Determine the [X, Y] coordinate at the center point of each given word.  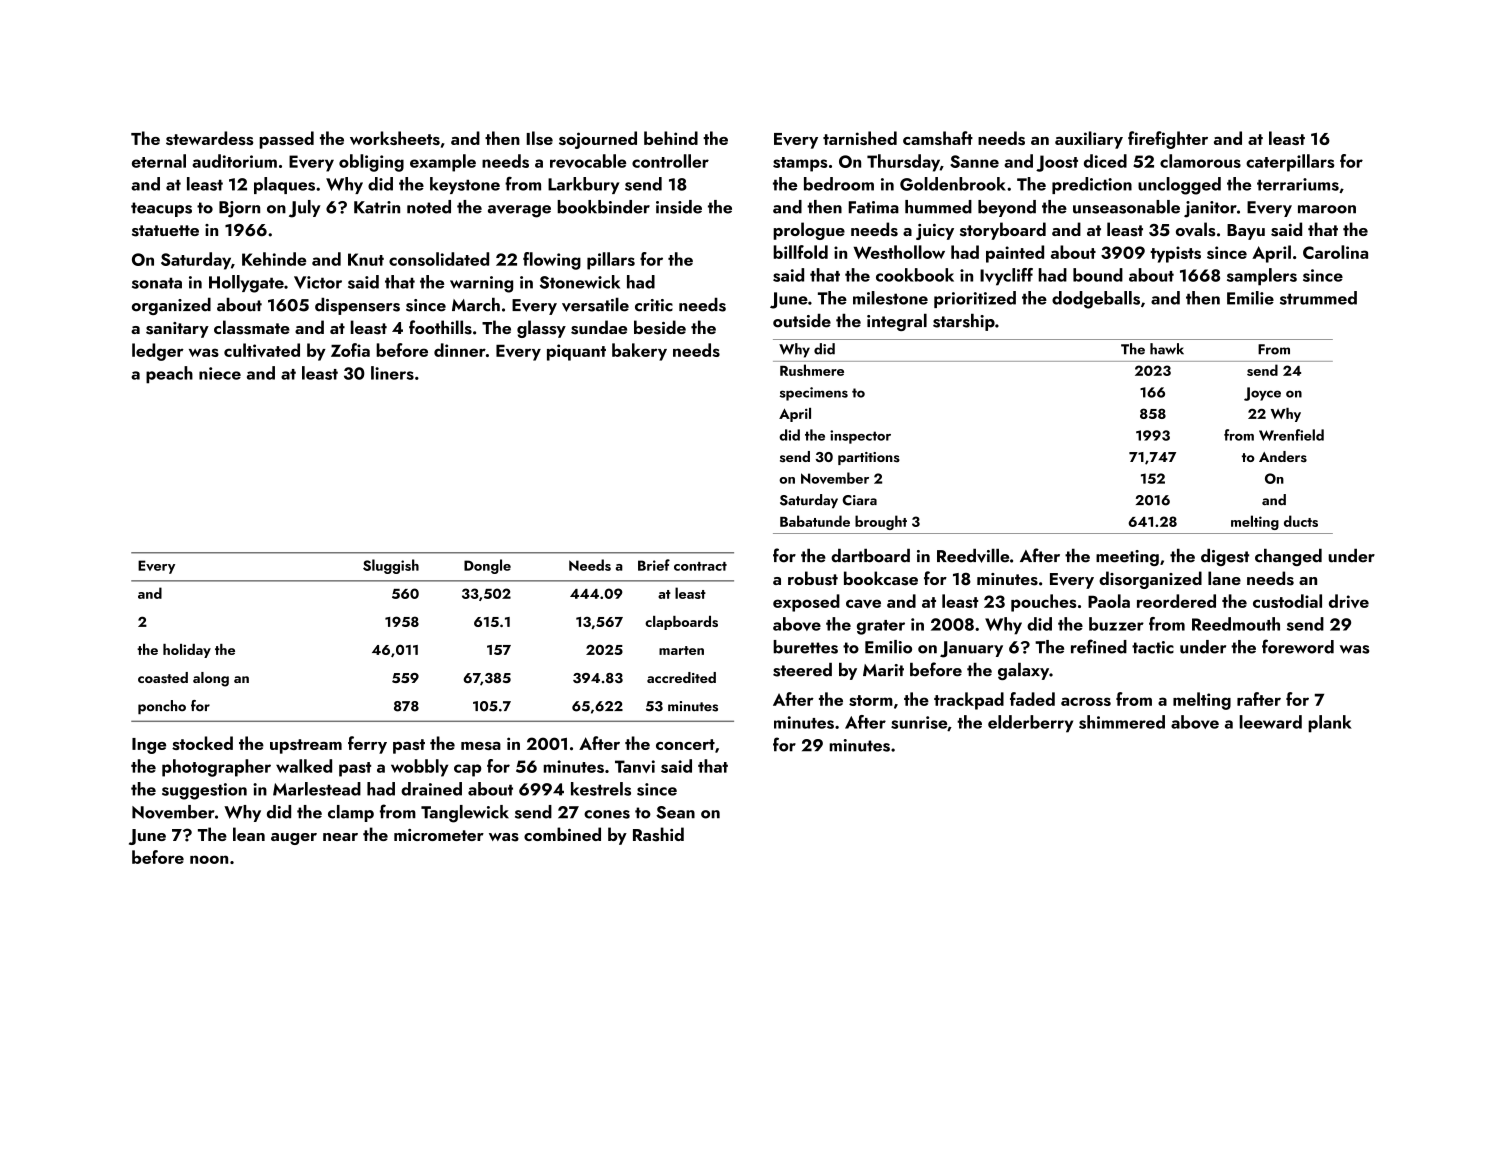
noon [209, 859]
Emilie [1250, 298]
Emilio [888, 647]
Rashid [658, 834]
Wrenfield [1291, 435]
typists [1175, 254]
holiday [187, 651]
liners [392, 373]
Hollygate [246, 284]
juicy [935, 232]
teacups [161, 209]
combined [562, 834]
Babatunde [815, 521]
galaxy [1023, 671]
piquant [576, 352]
